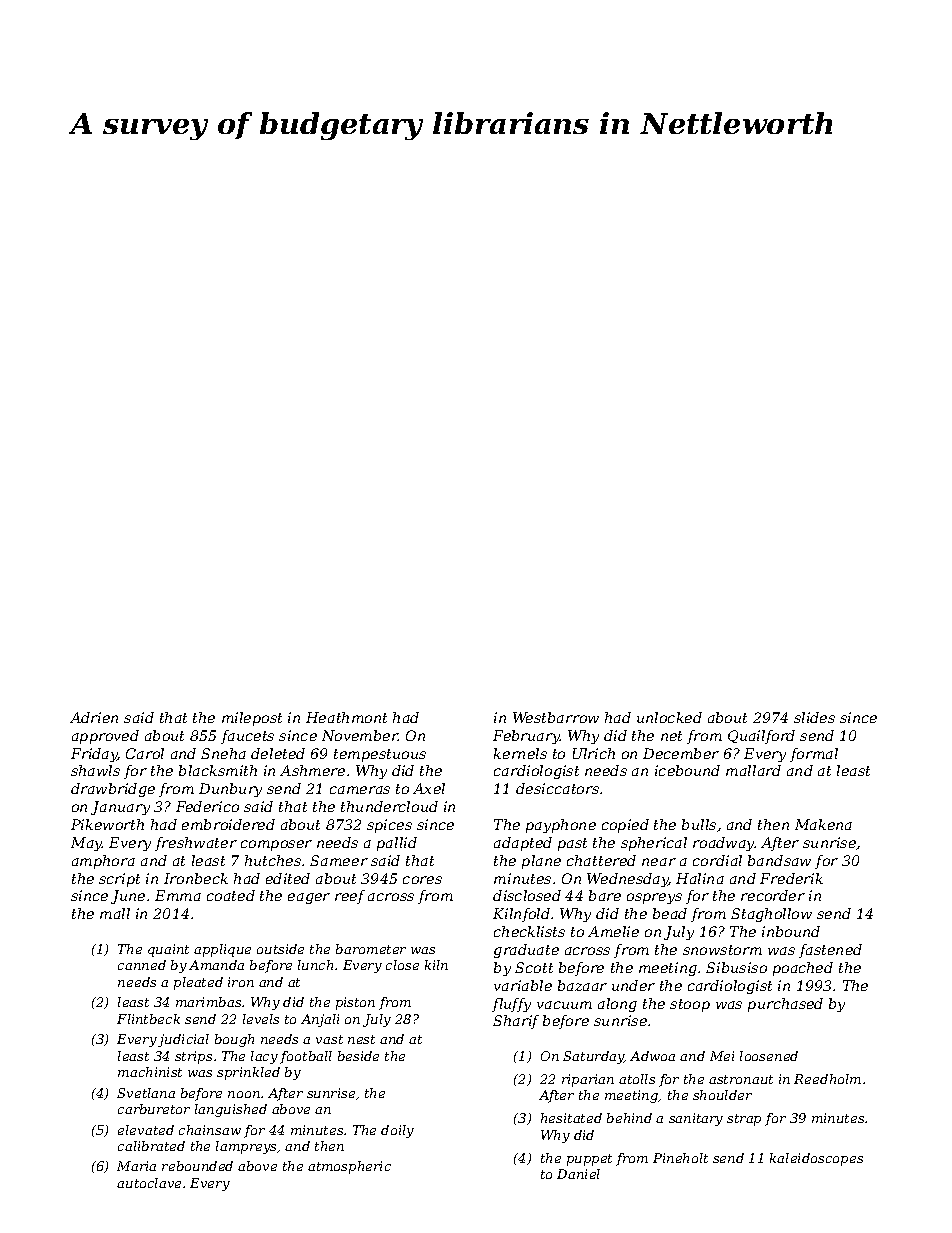 The image size is (952, 1233). What do you see at coordinates (605, 895) in the screenshot?
I see `bare` at bounding box center [605, 895].
